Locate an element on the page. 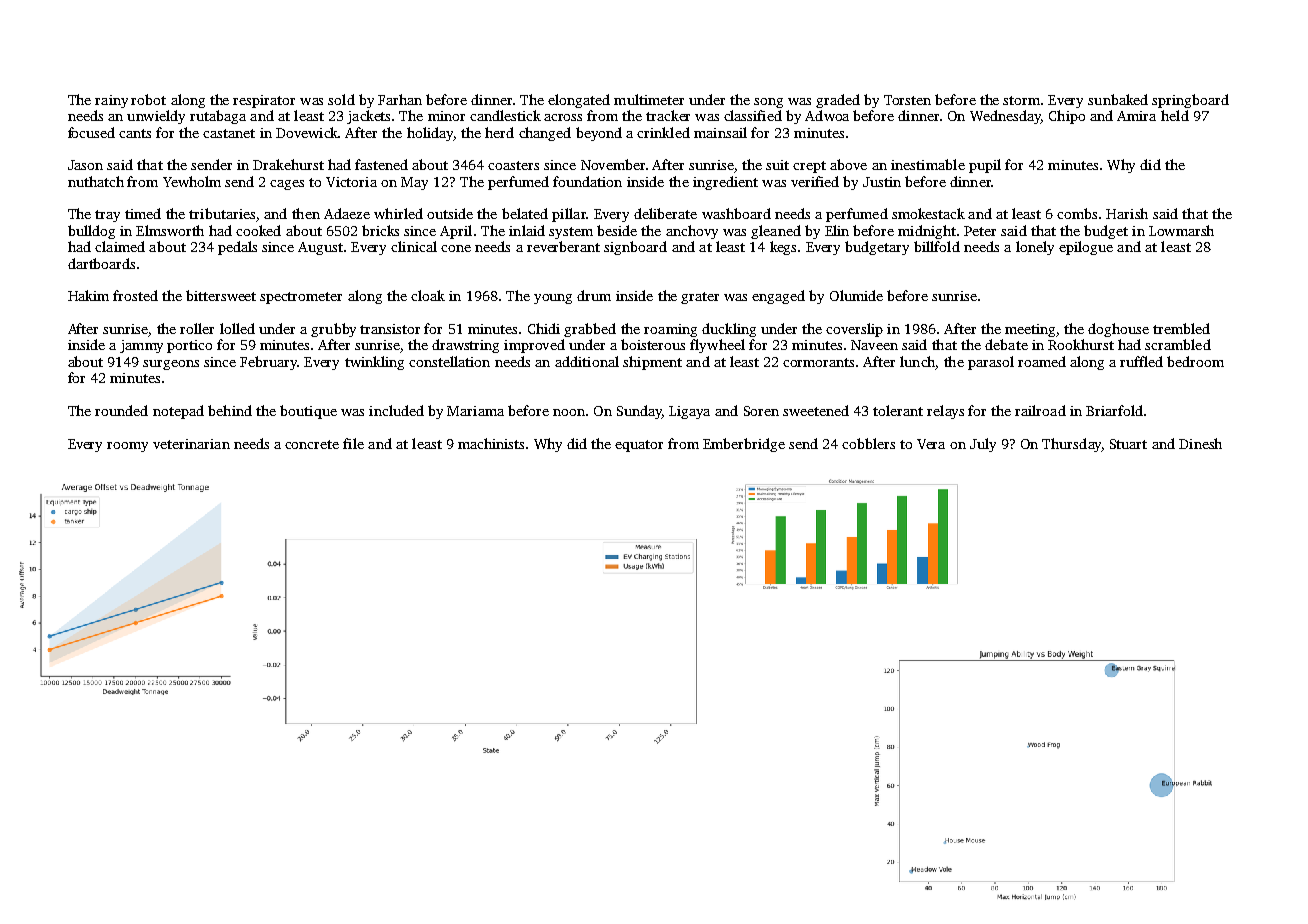 The image size is (1308, 924). debate is located at coordinates (1006, 344).
